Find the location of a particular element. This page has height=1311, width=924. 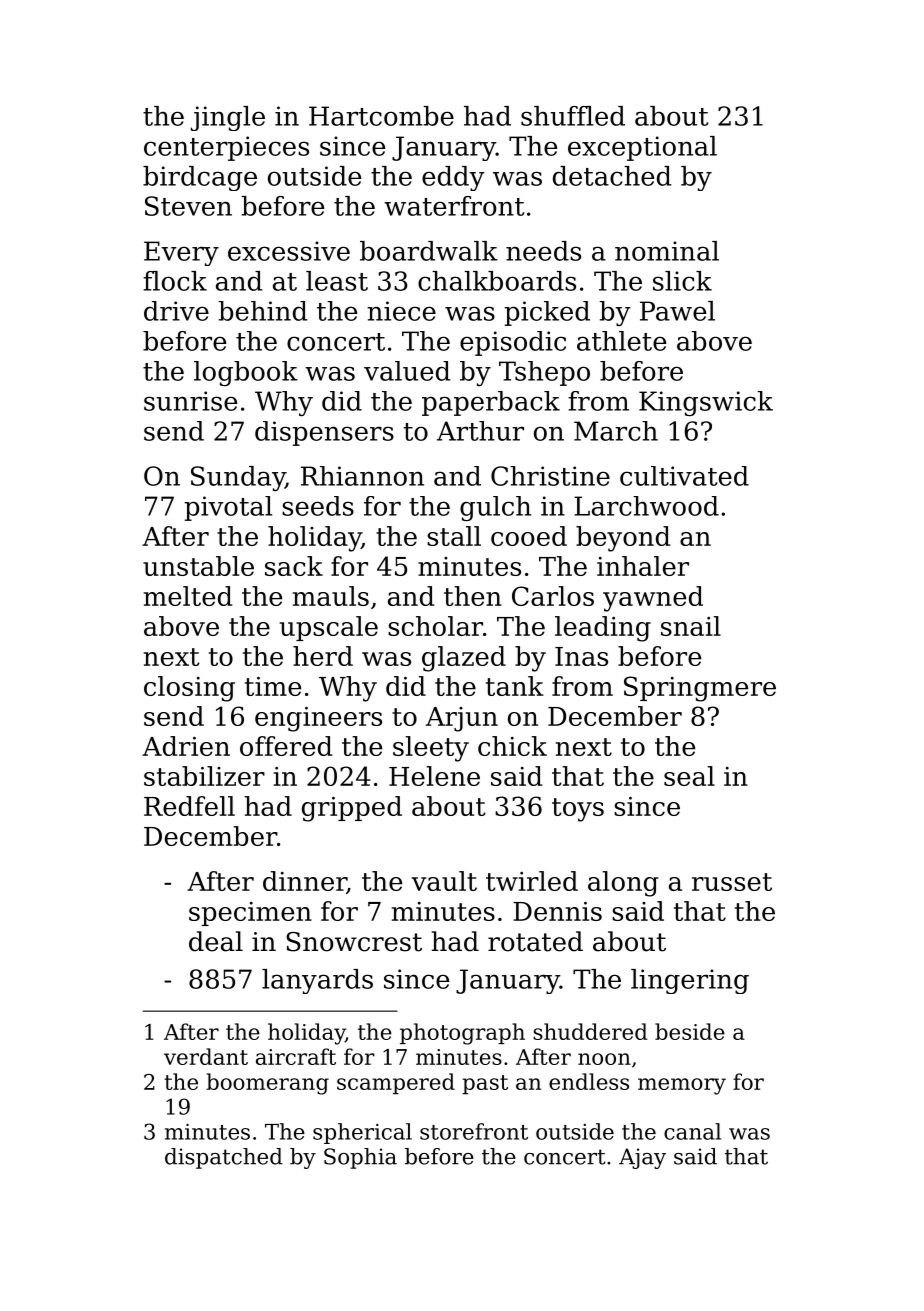

jingle is located at coordinates (228, 118).
